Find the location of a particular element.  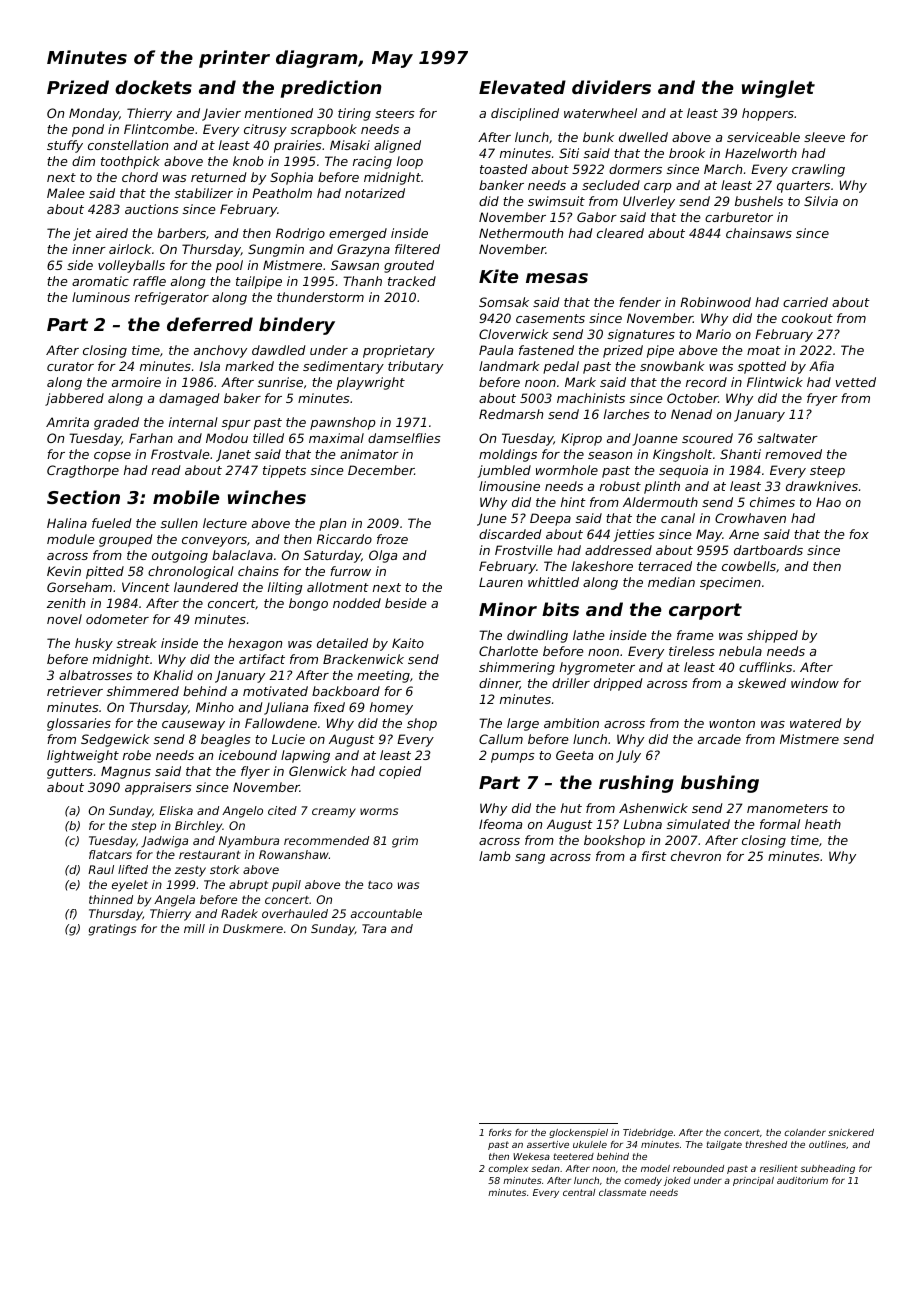

Shanti is located at coordinates (740, 454).
